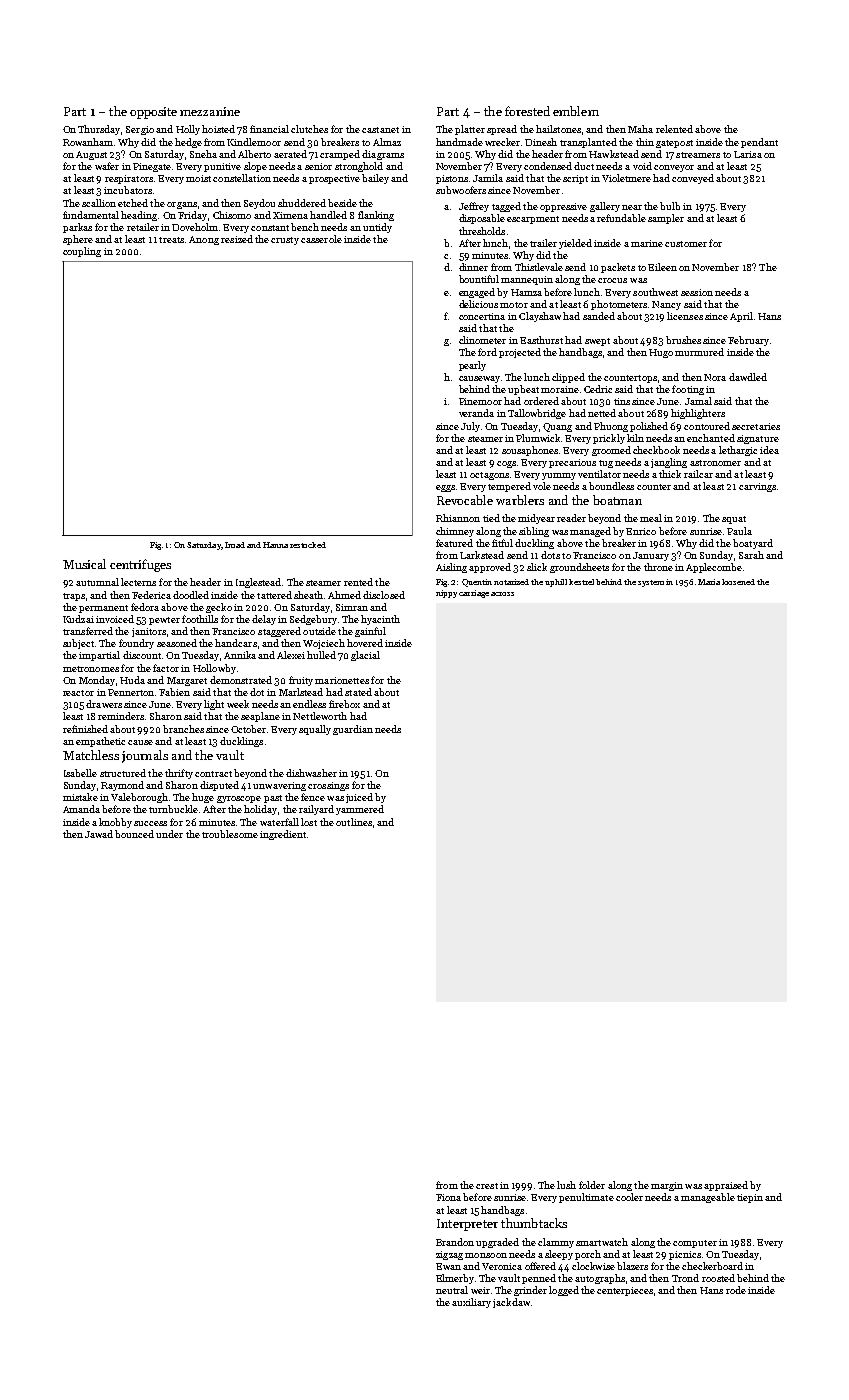 The height and width of the screenshot is (1400, 849). I want to click on casserole, so click(321, 239).
